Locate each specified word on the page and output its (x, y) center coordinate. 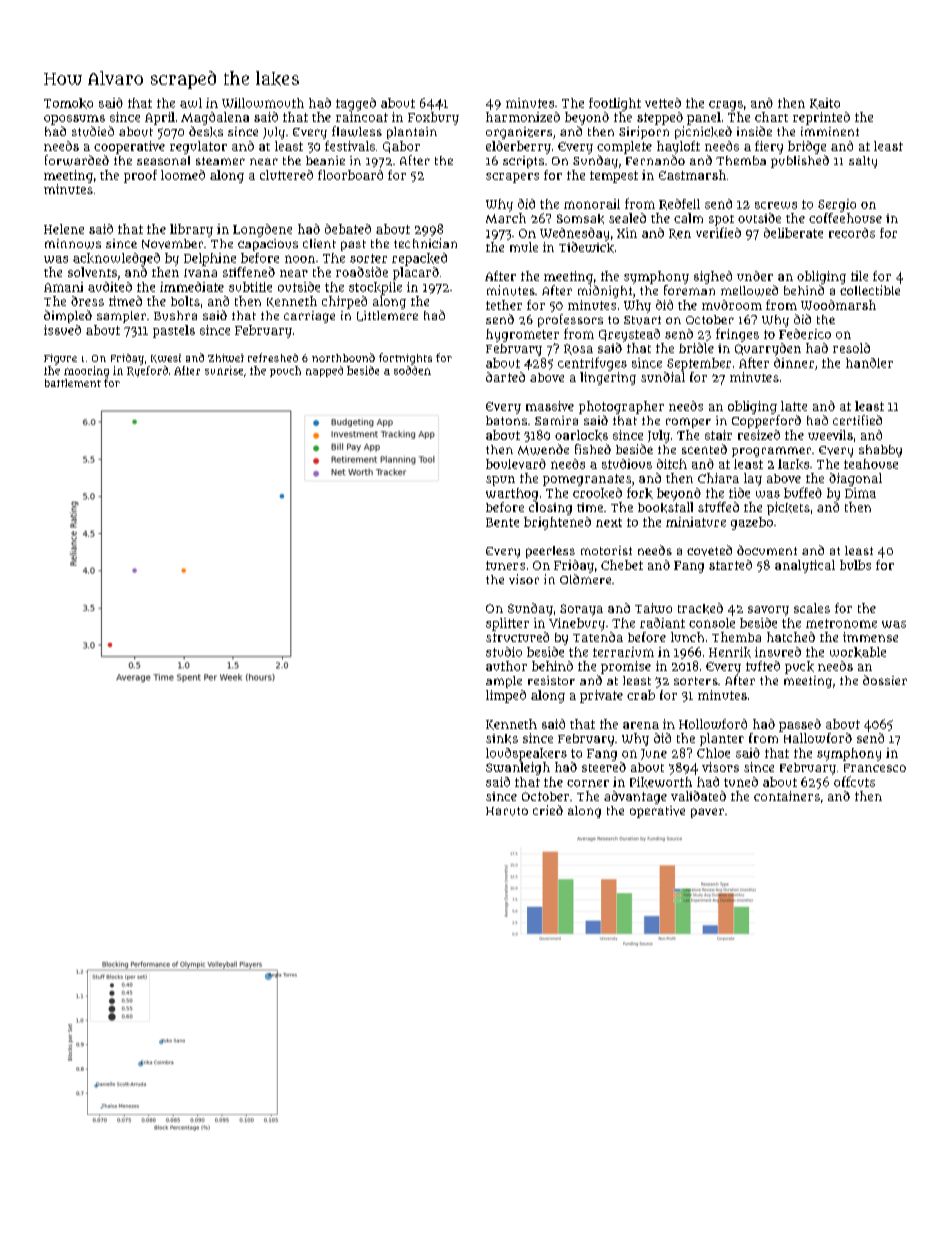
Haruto (507, 811)
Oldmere (585, 579)
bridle (696, 348)
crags (726, 106)
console (712, 623)
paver (707, 813)
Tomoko (68, 103)
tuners (505, 565)
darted (505, 377)
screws (776, 205)
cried (548, 810)
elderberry (518, 147)
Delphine (210, 259)
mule (524, 247)
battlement (73, 383)
